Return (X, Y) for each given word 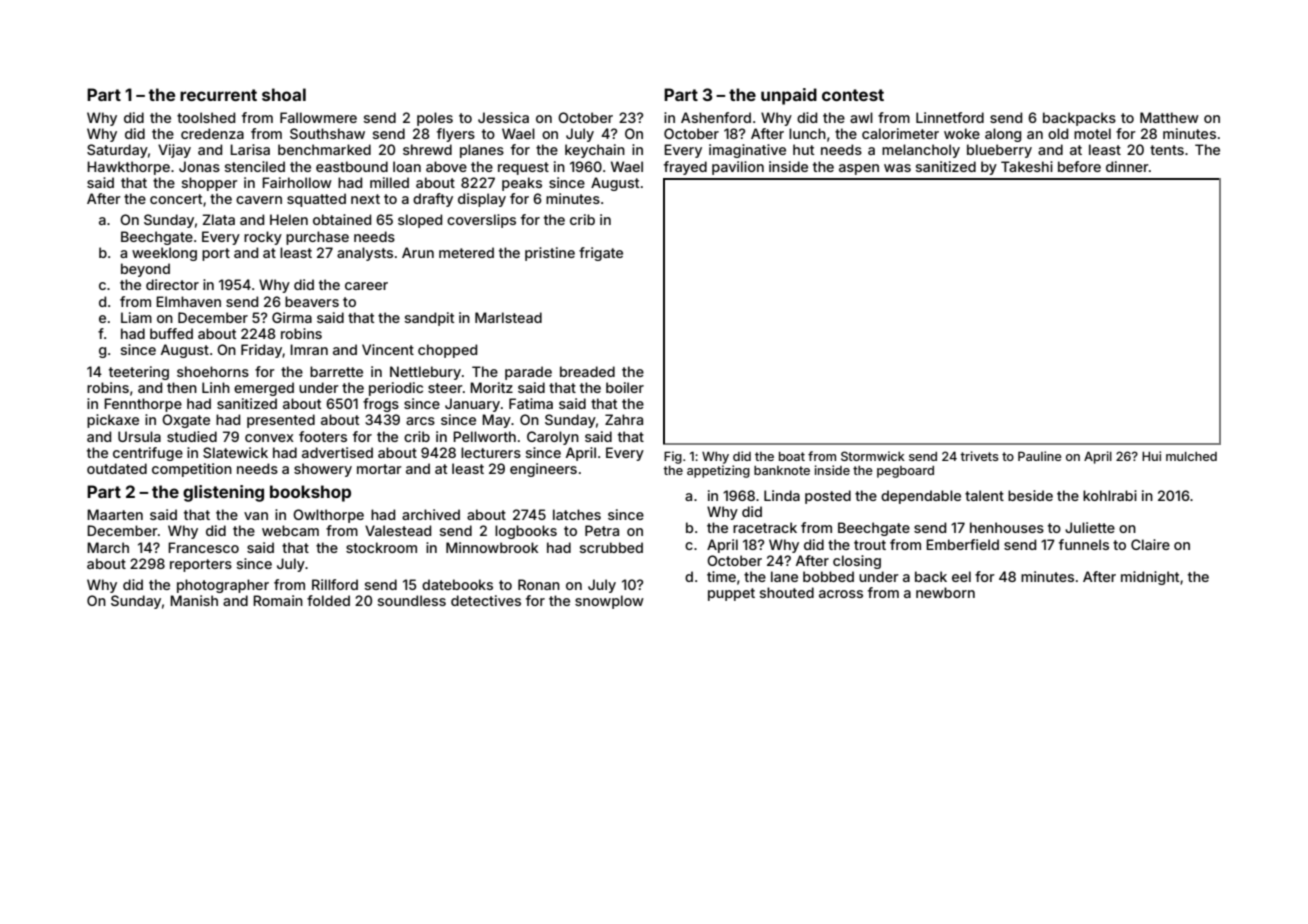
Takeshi (1027, 166)
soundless (412, 600)
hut (803, 149)
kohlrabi (1110, 495)
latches (577, 514)
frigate (601, 254)
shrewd (427, 149)
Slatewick (235, 452)
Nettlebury (425, 373)
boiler (625, 387)
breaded (587, 371)
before (1079, 166)
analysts (365, 254)
